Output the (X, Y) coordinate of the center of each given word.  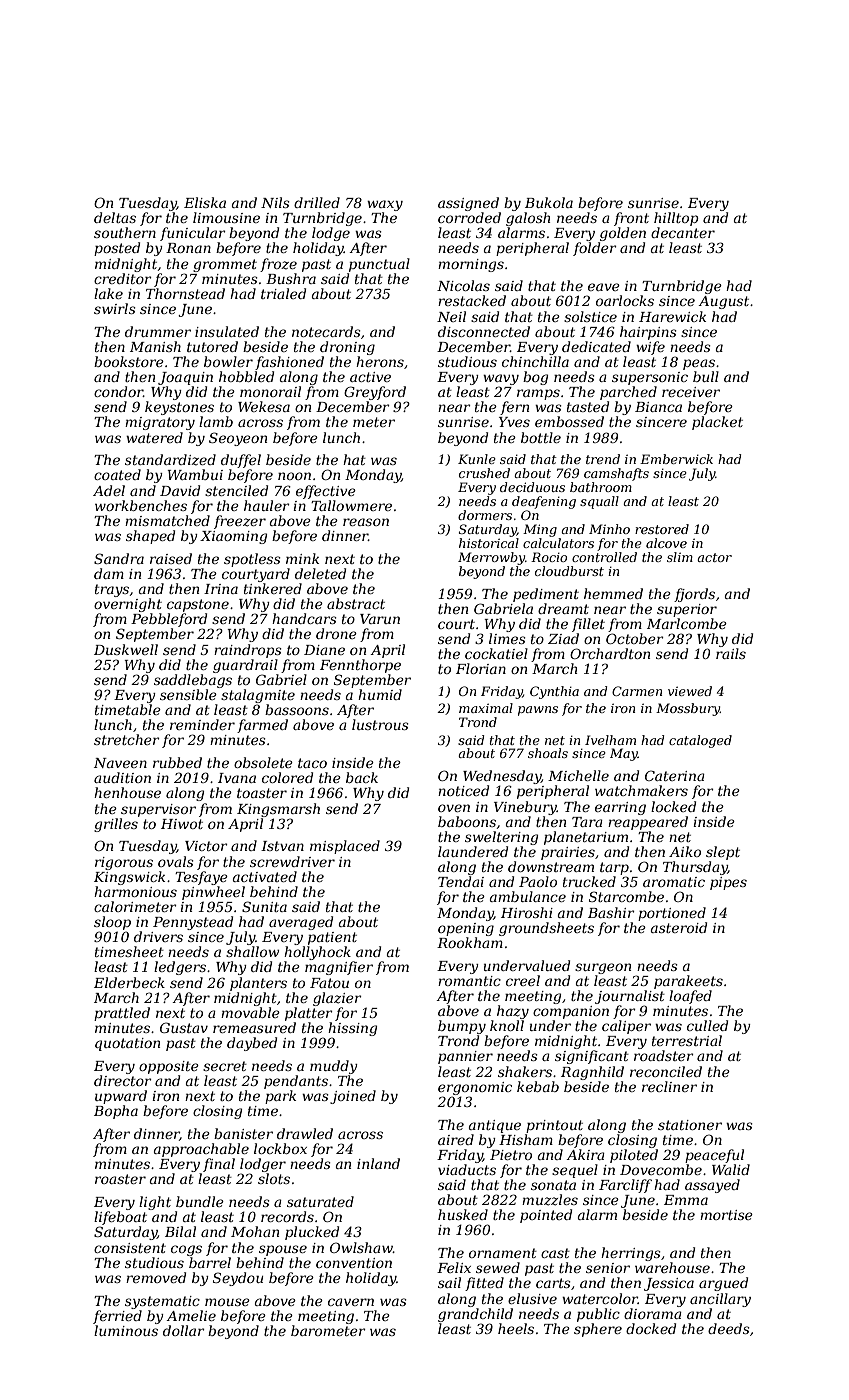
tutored (212, 346)
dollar (184, 1330)
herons (380, 361)
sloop (112, 923)
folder (595, 249)
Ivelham (610, 740)
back (362, 777)
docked (651, 1328)
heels (516, 1328)
